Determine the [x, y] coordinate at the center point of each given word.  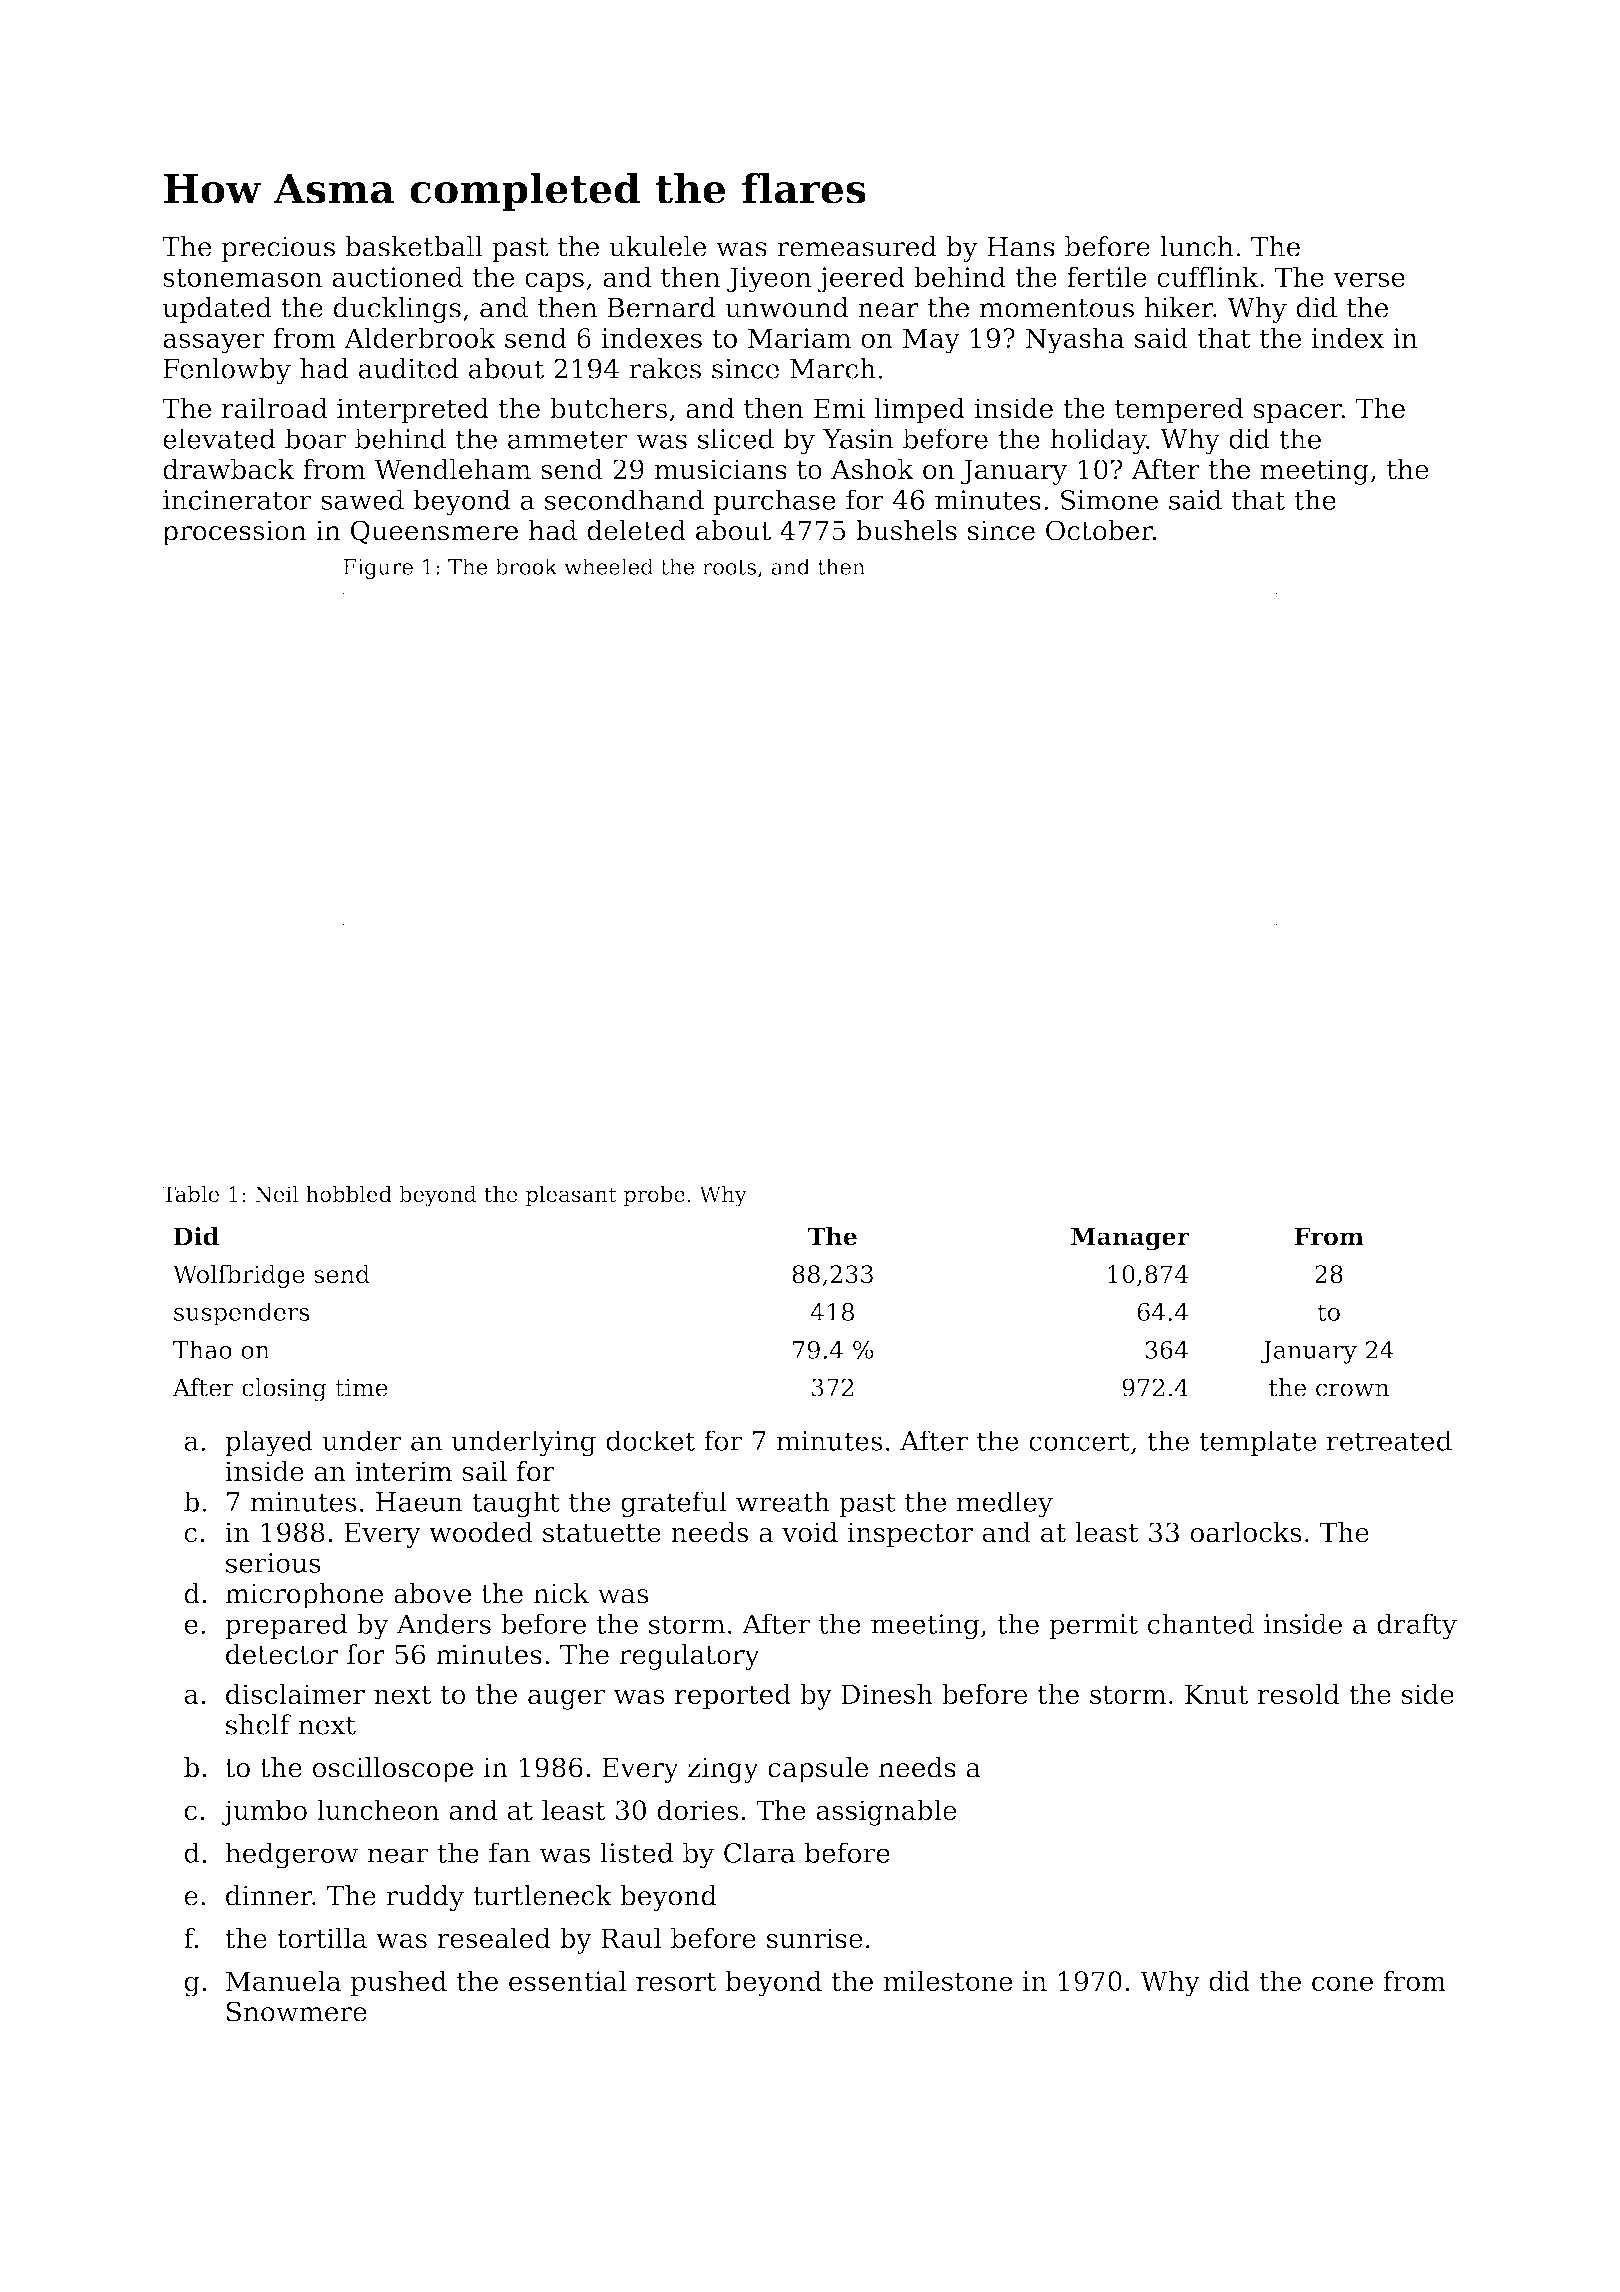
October [1099, 530]
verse [1369, 279]
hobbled [349, 1193]
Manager [1130, 1239]
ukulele [657, 246]
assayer [214, 343]
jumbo [264, 1812]
